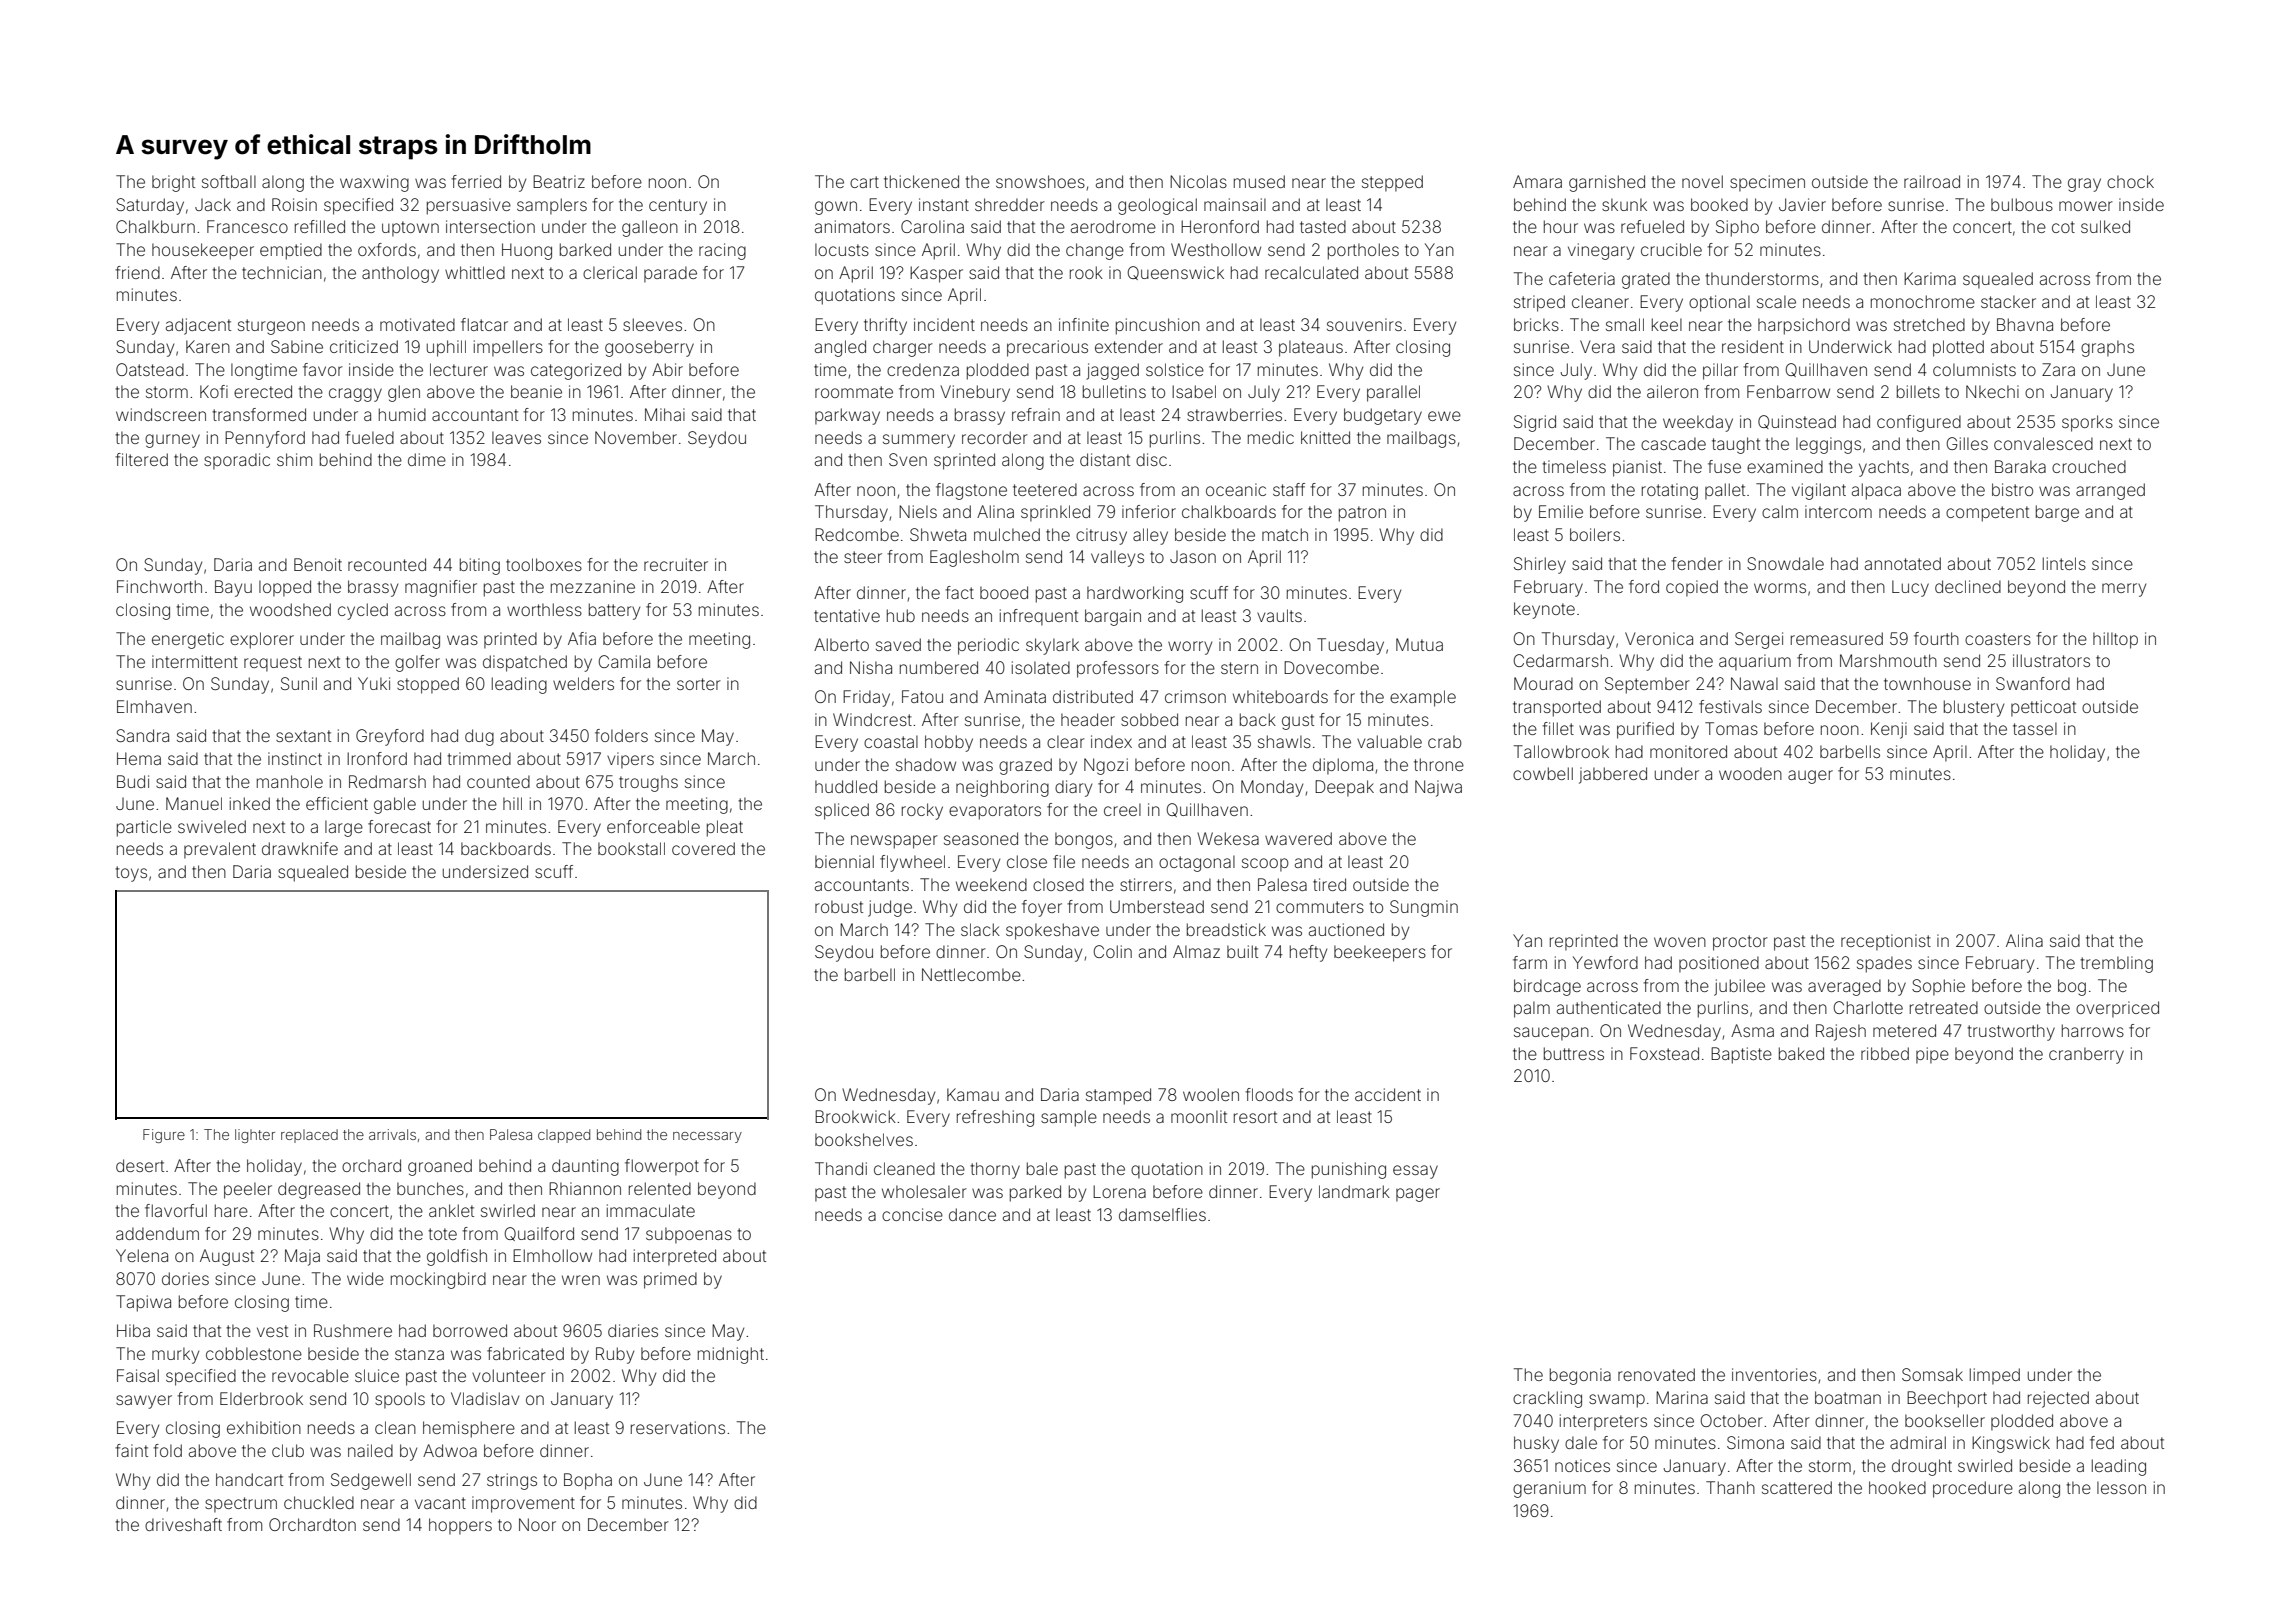 The height and width of the page is (1614, 2282). What do you see at coordinates (1255, 1117) in the page?
I see `resort` at bounding box center [1255, 1117].
